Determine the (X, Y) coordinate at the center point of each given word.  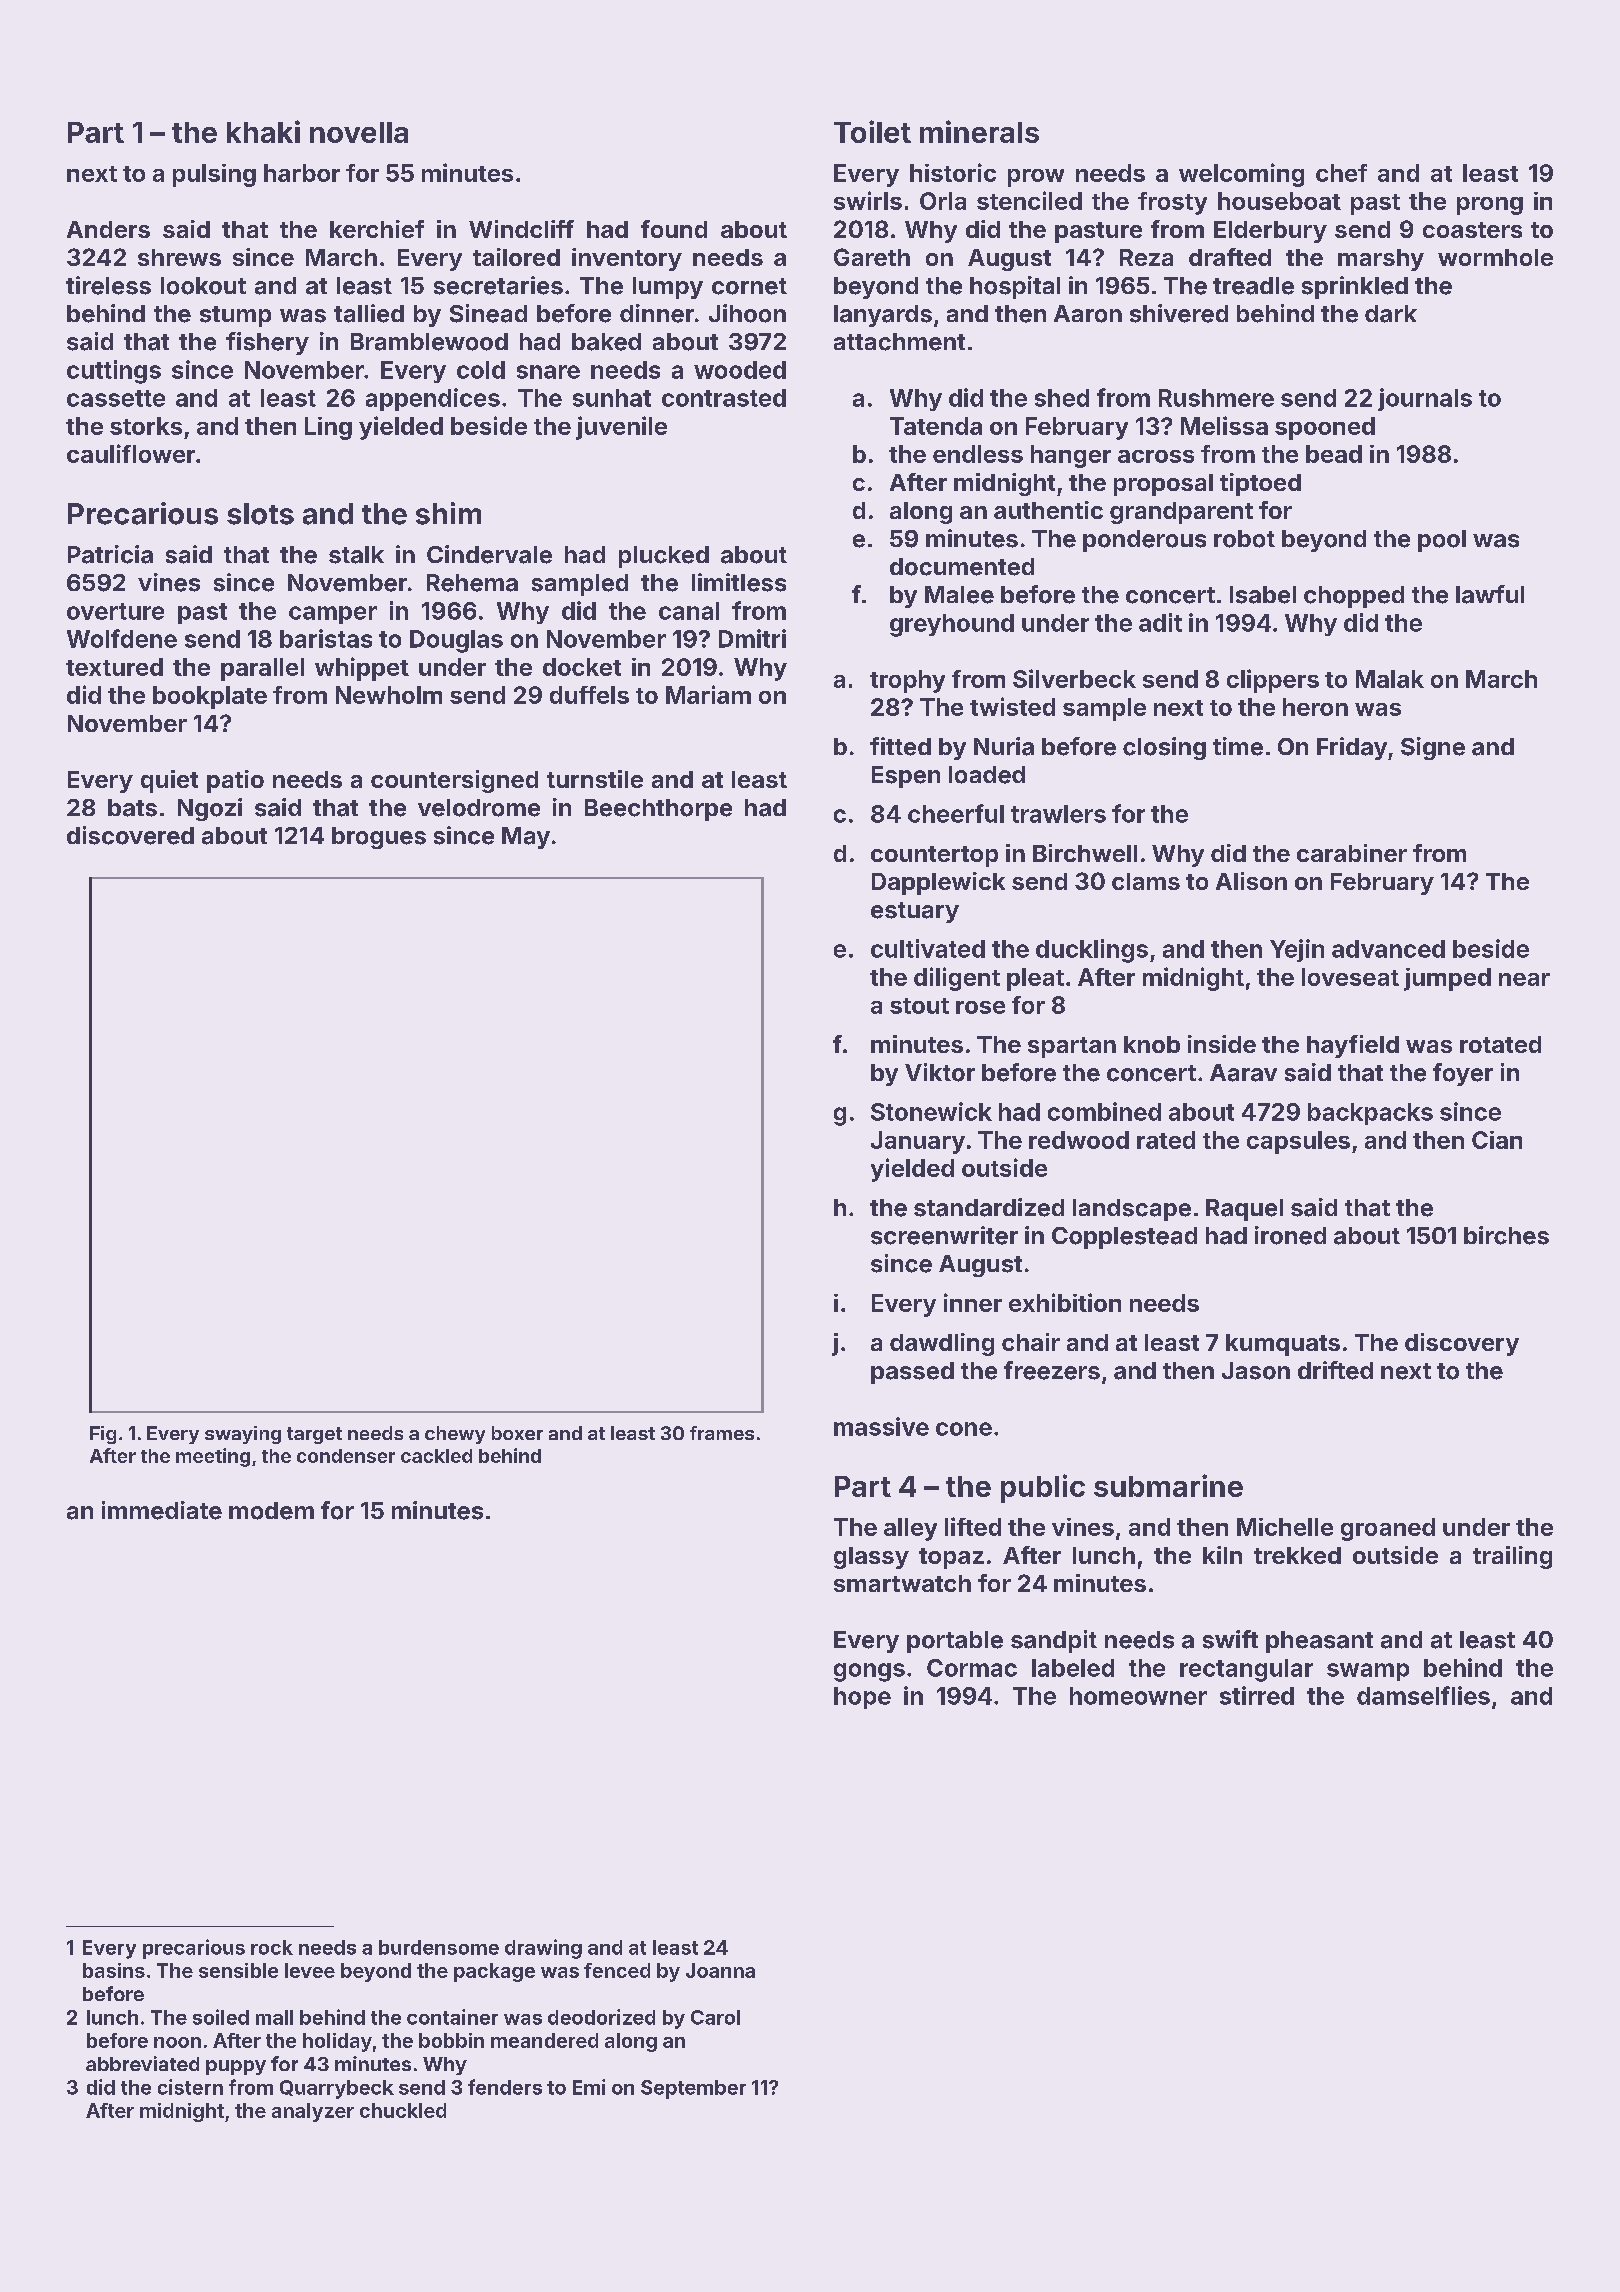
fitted (900, 746)
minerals (979, 131)
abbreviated (142, 2063)
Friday (1352, 748)
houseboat (1279, 201)
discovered (130, 835)
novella (359, 132)
